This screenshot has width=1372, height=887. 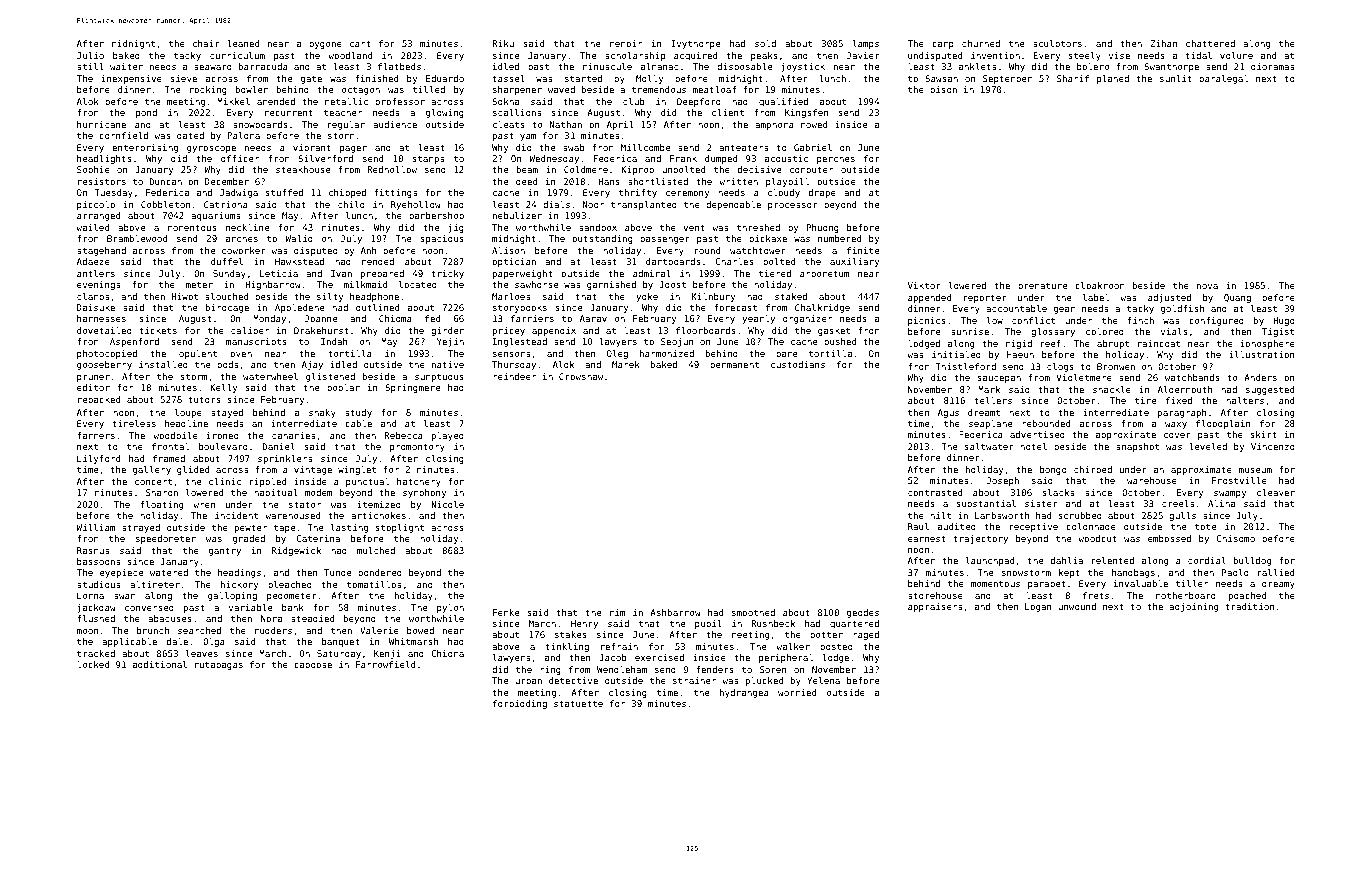 I want to click on smoothed, so click(x=753, y=612).
